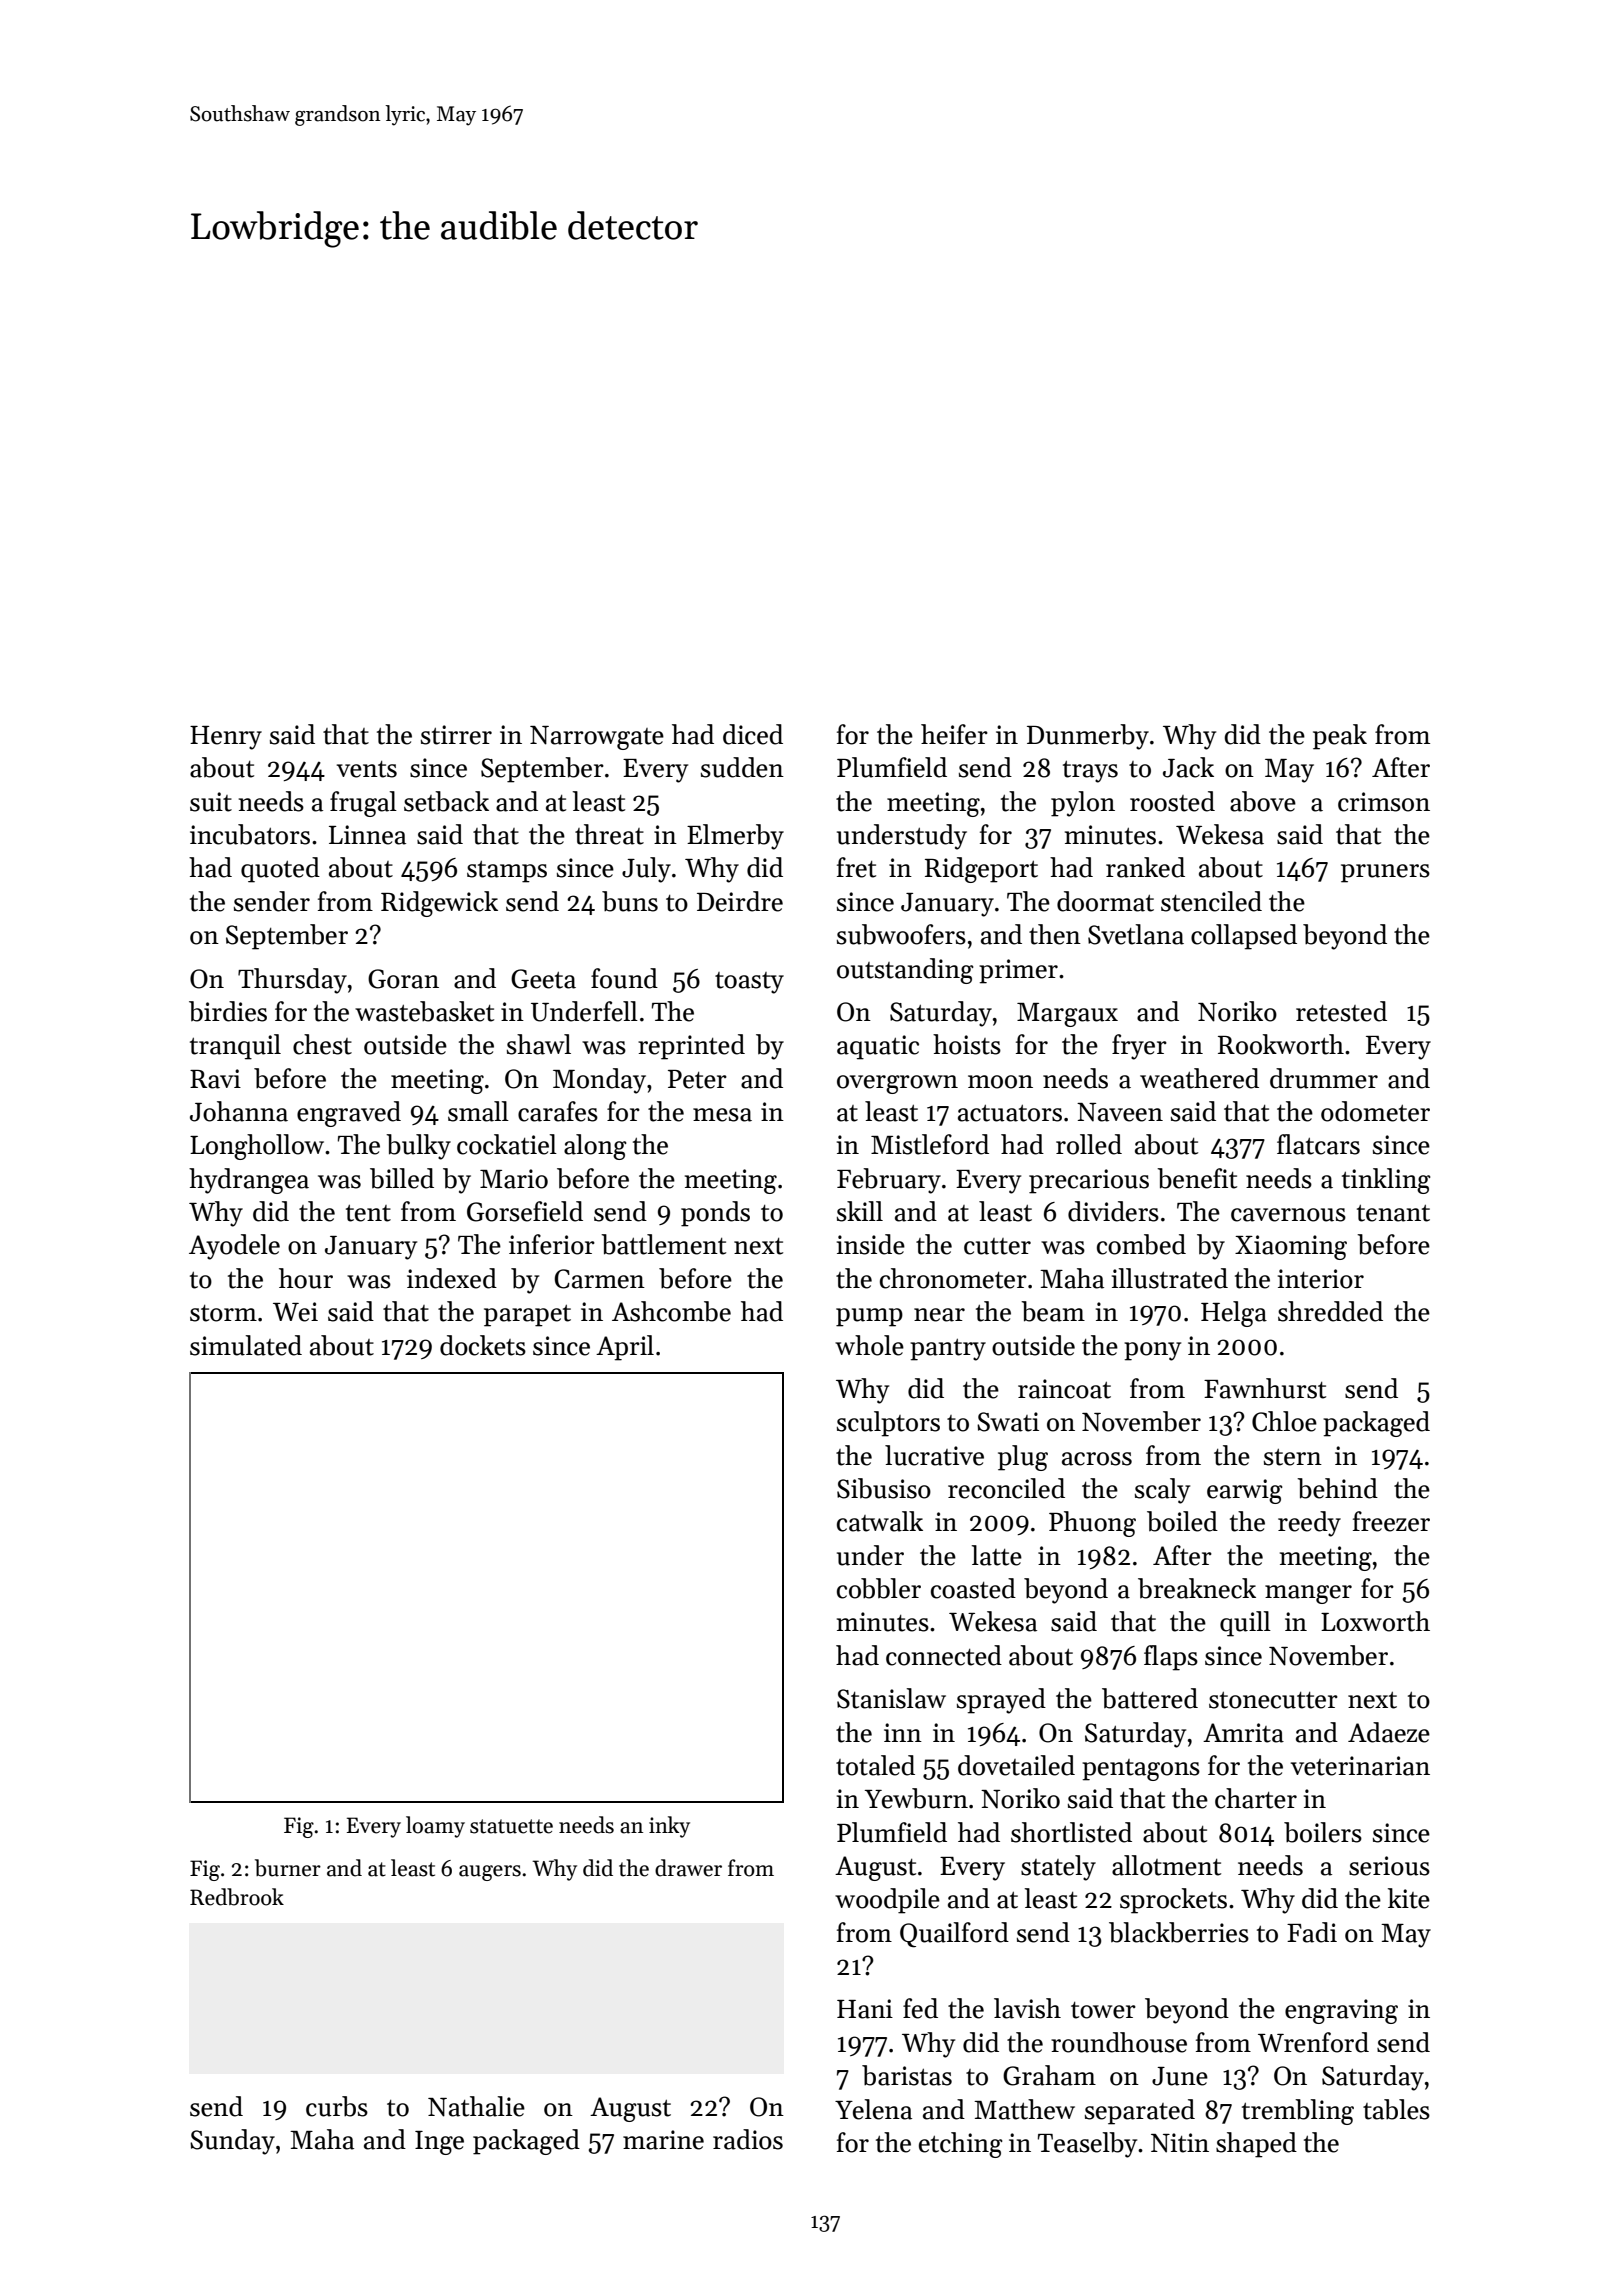  What do you see at coordinates (663, 1244) in the screenshot?
I see `battlement` at bounding box center [663, 1244].
